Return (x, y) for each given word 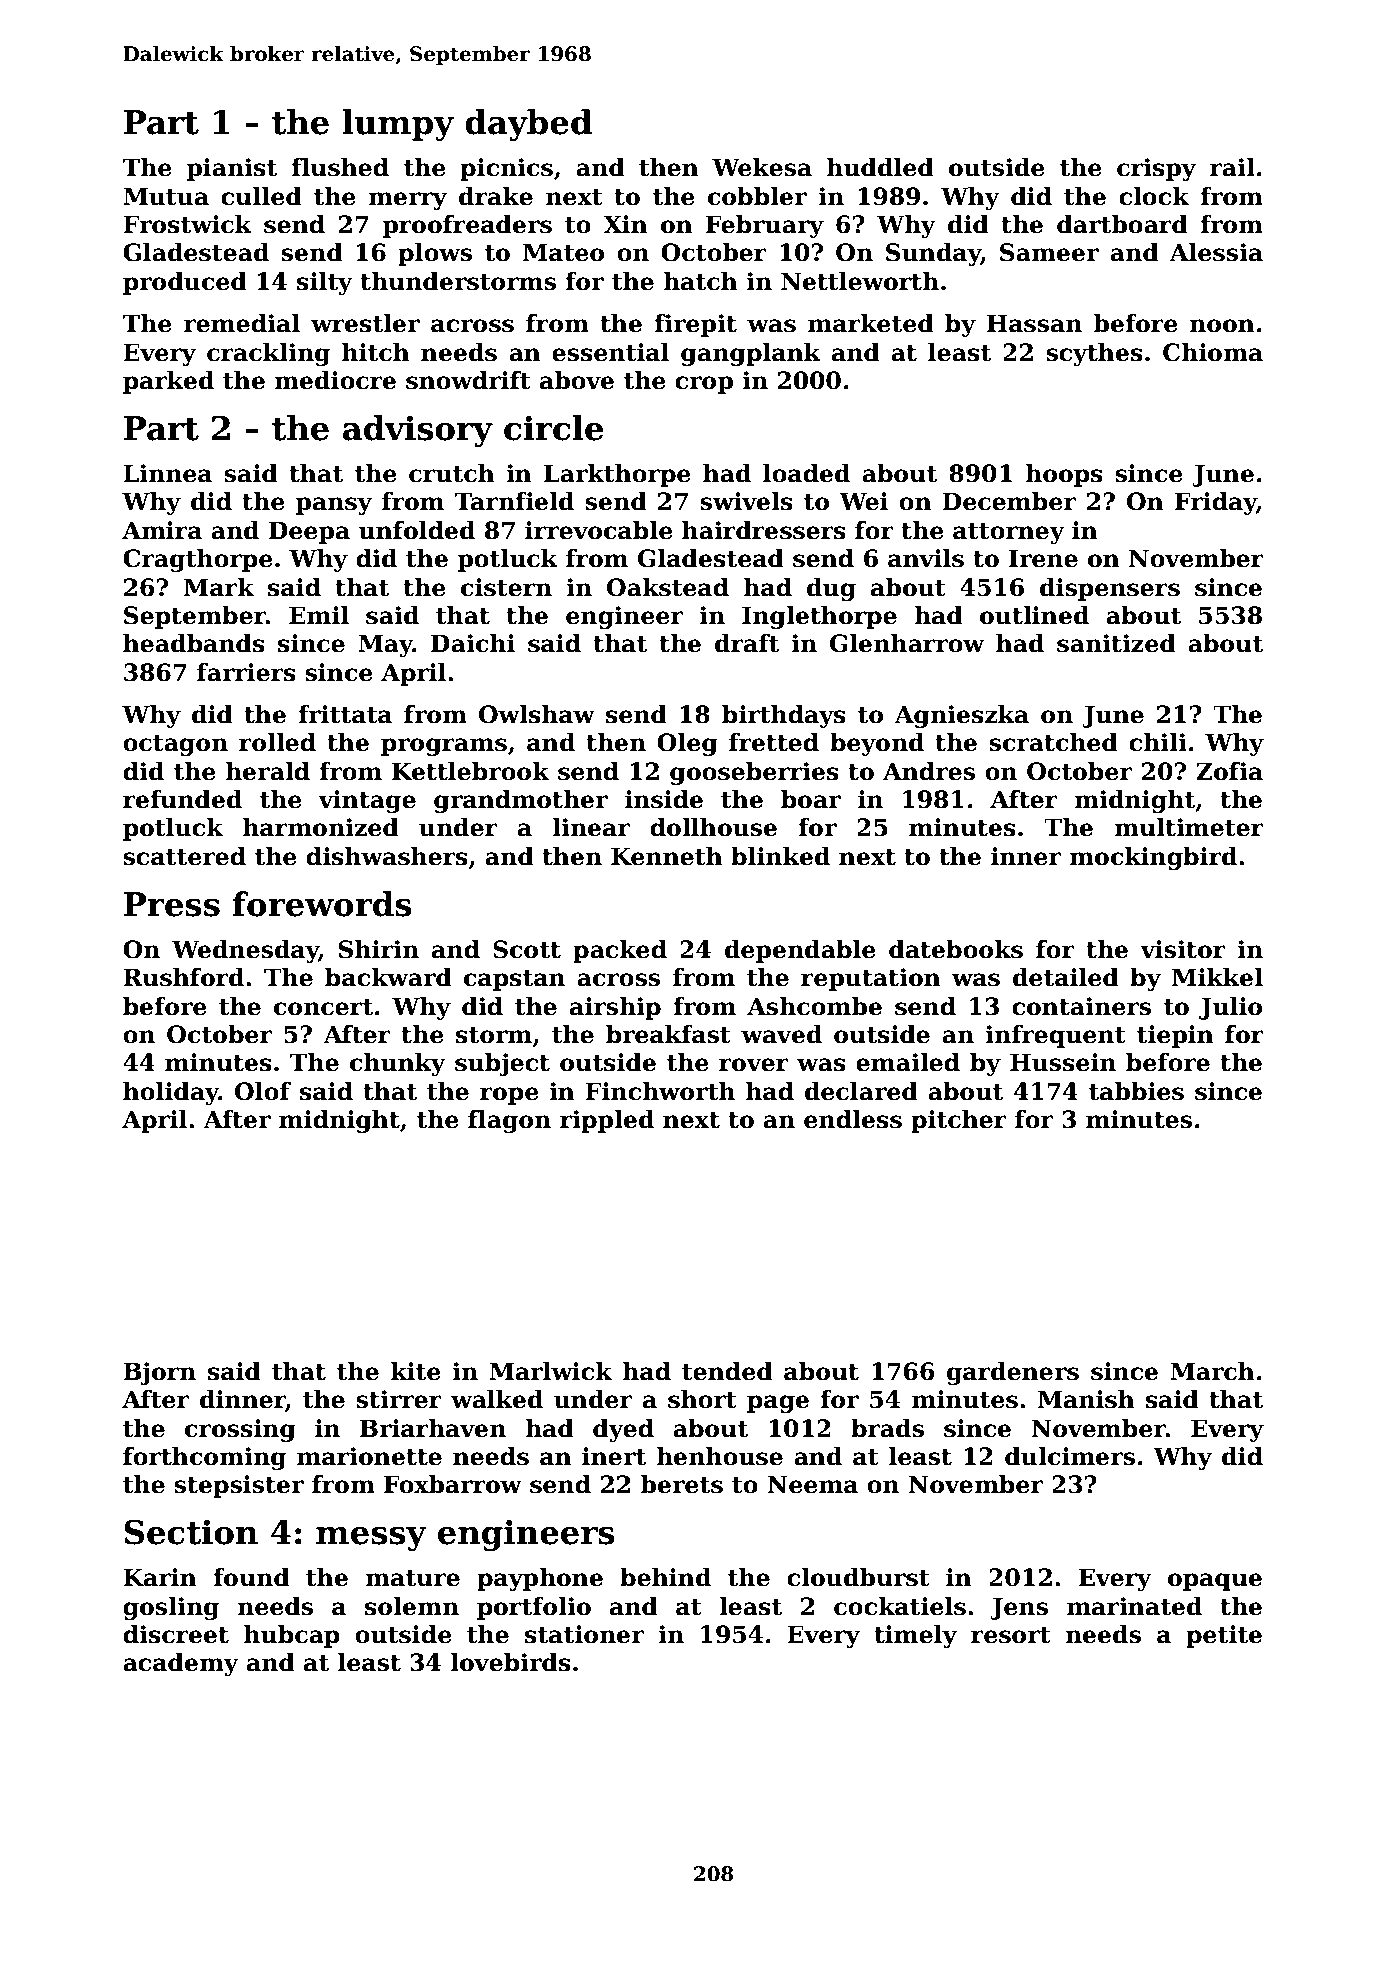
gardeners (1013, 1373)
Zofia (1229, 771)
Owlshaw (537, 714)
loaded (806, 473)
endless (853, 1119)
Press (172, 904)
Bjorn (159, 1373)
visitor (1183, 949)
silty (325, 283)
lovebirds (510, 1662)
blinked (780, 856)
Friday (1216, 503)
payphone (540, 1579)
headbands (194, 643)
